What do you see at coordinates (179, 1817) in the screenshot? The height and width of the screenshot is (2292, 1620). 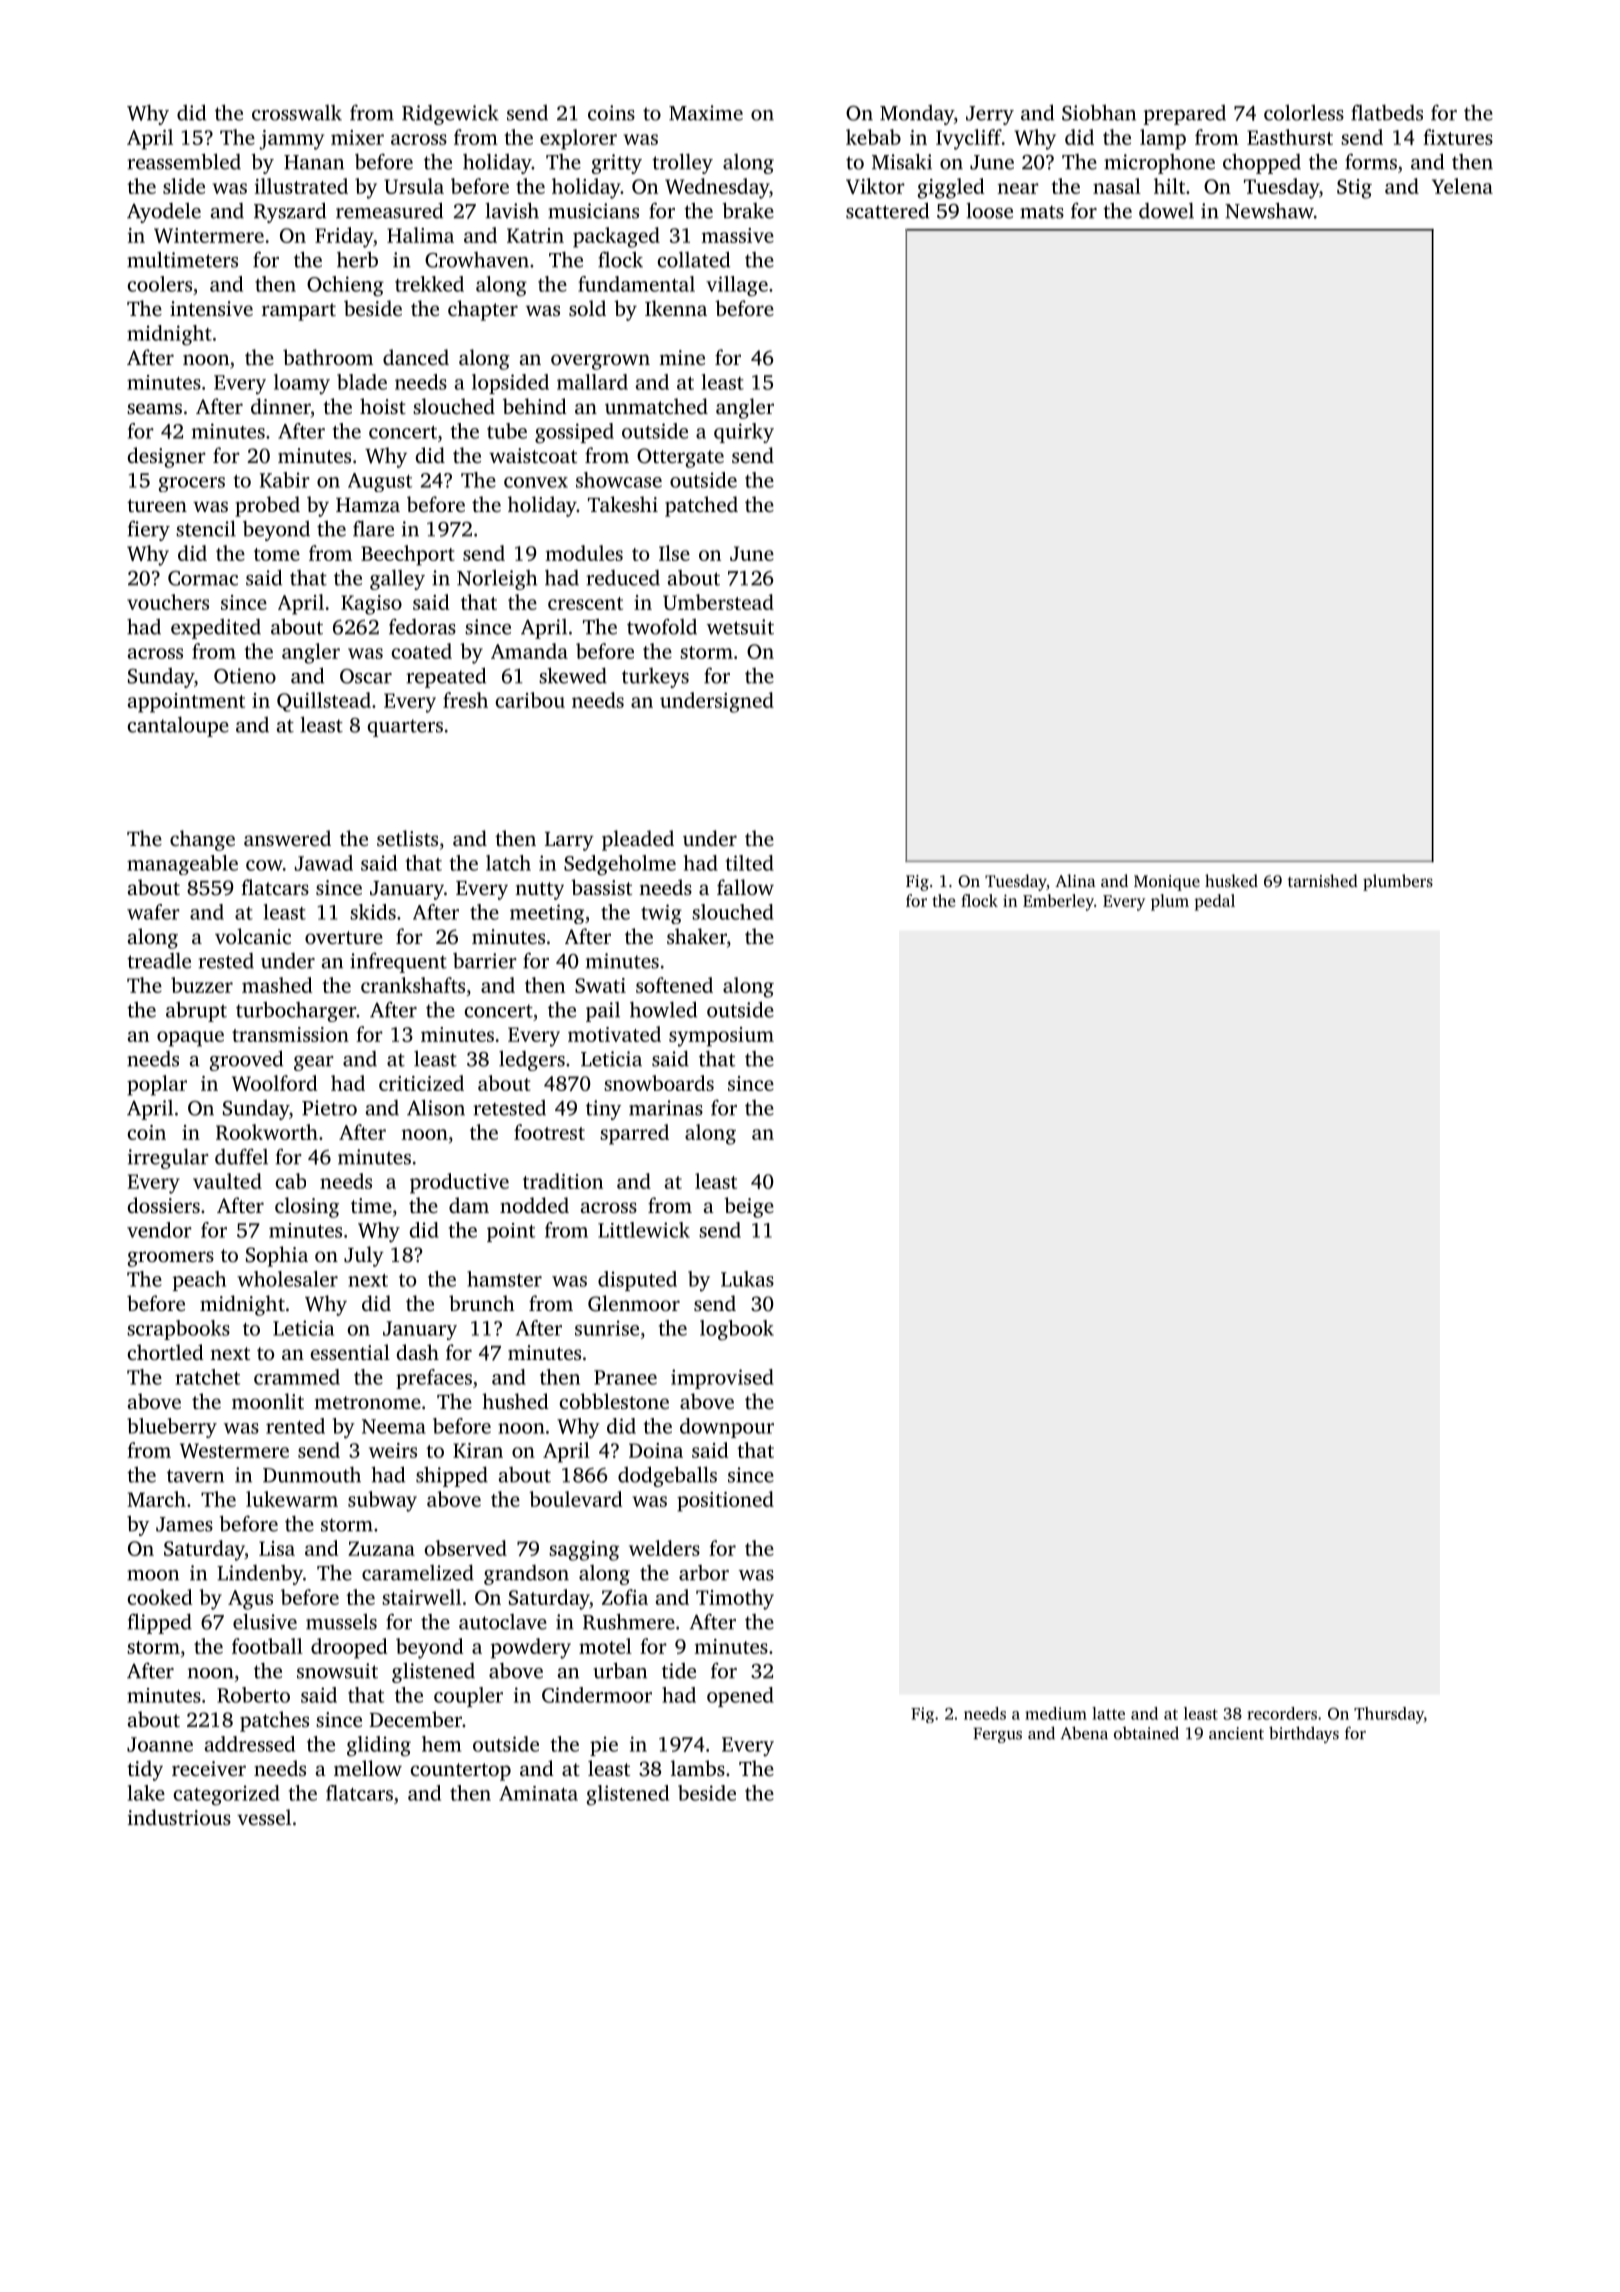 I see `industrious` at bounding box center [179, 1817].
